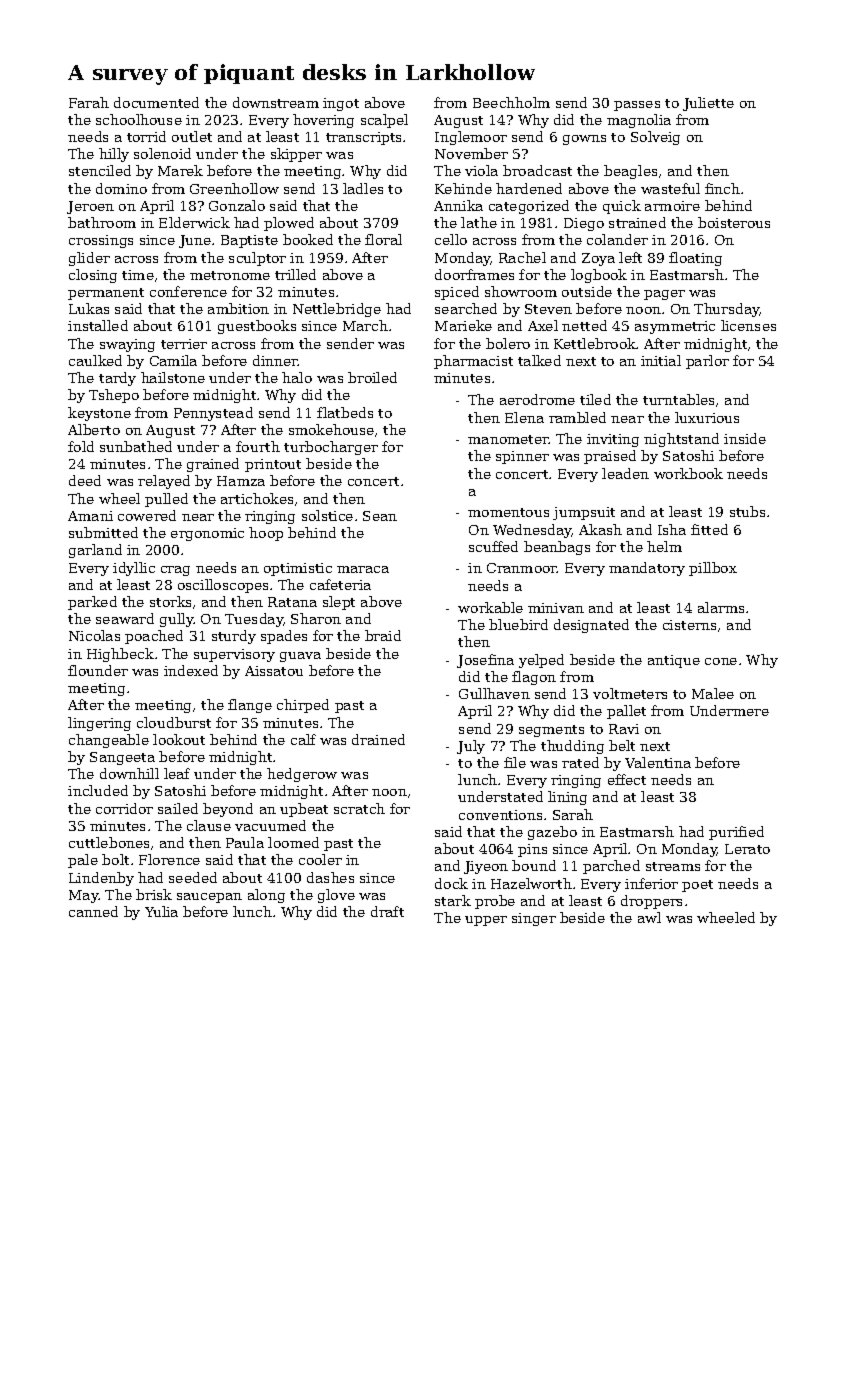 The height and width of the image is (1400, 849). What do you see at coordinates (81, 446) in the image?
I see `fold` at bounding box center [81, 446].
